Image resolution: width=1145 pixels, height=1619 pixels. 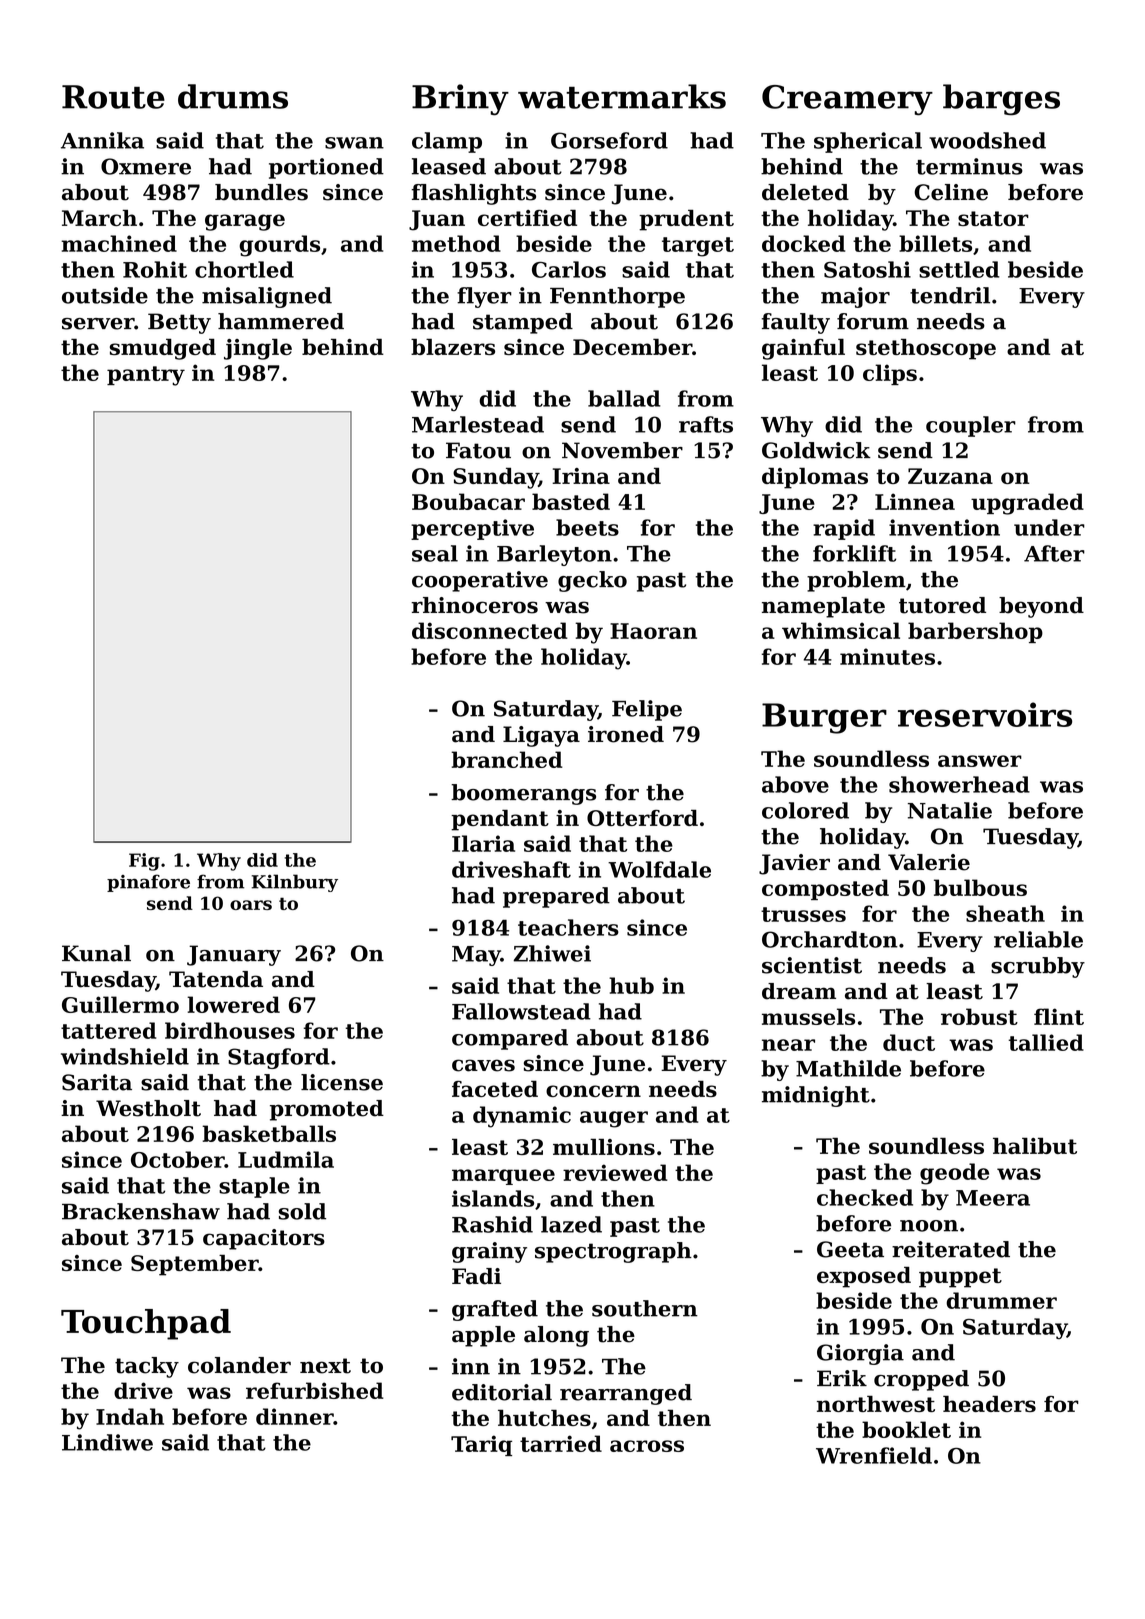 What do you see at coordinates (107, 1442) in the image?
I see `Lindiwe` at bounding box center [107, 1442].
